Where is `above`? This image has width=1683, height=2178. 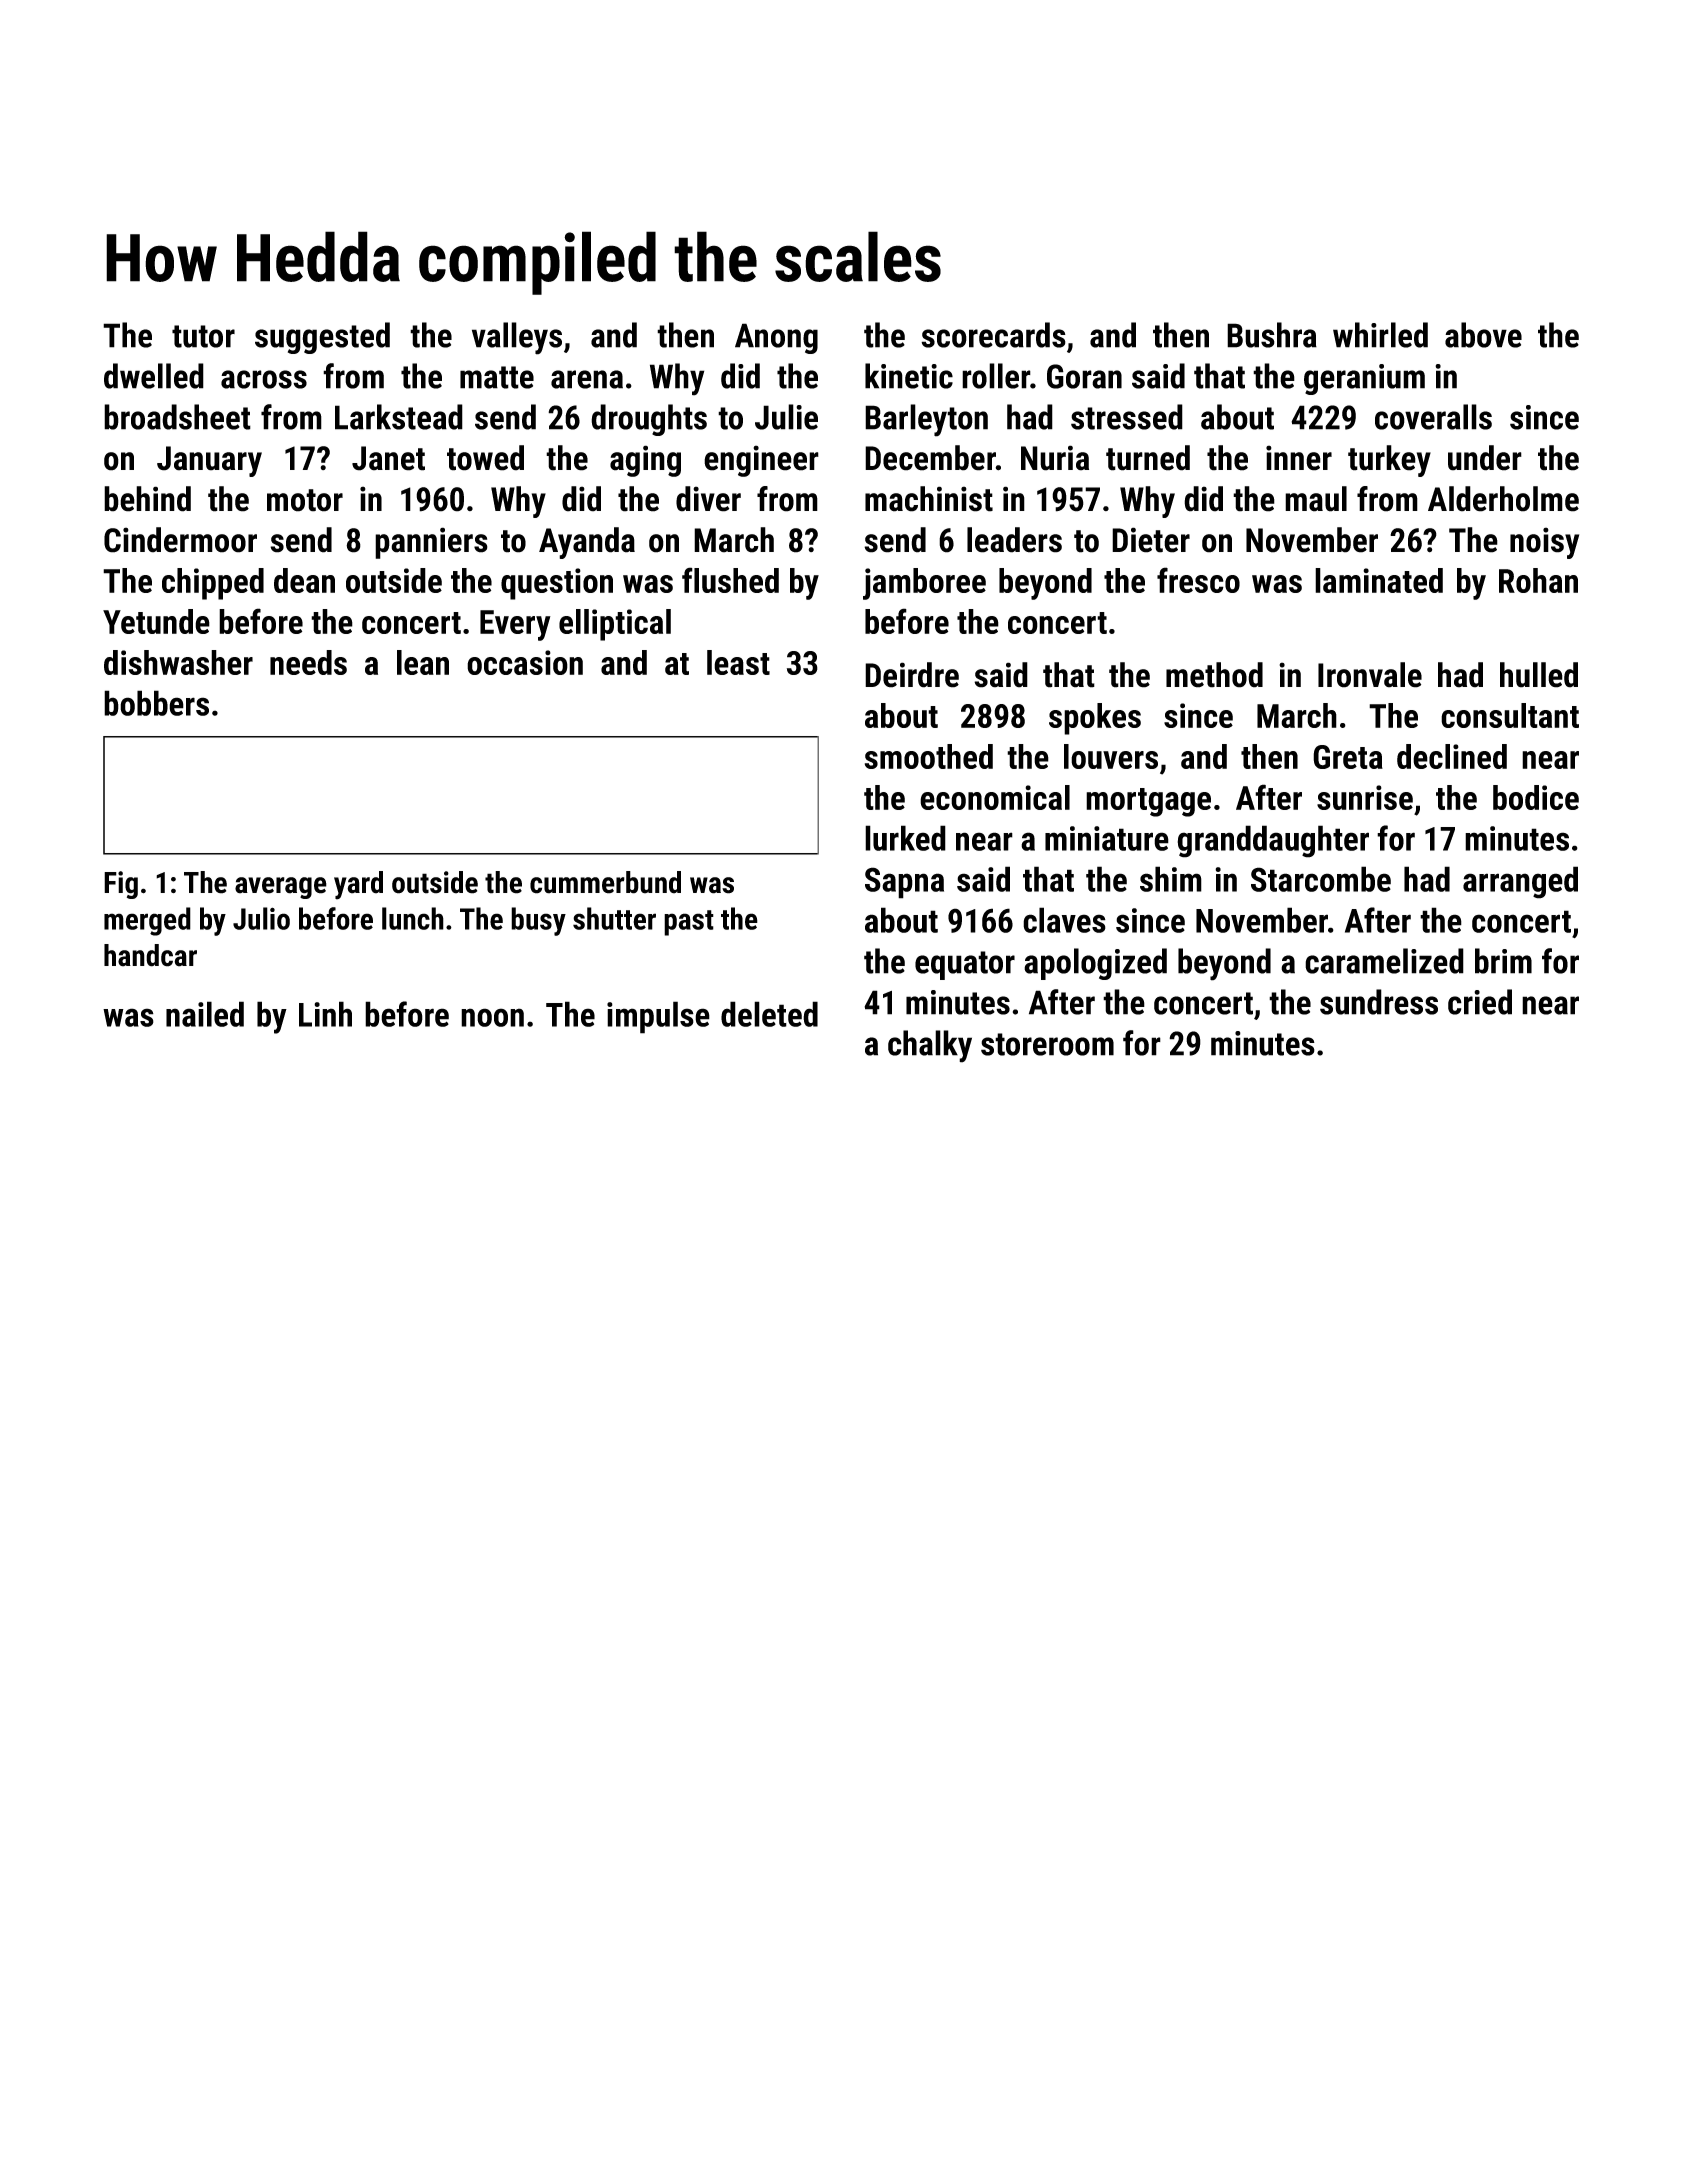
above is located at coordinates (1483, 335).
